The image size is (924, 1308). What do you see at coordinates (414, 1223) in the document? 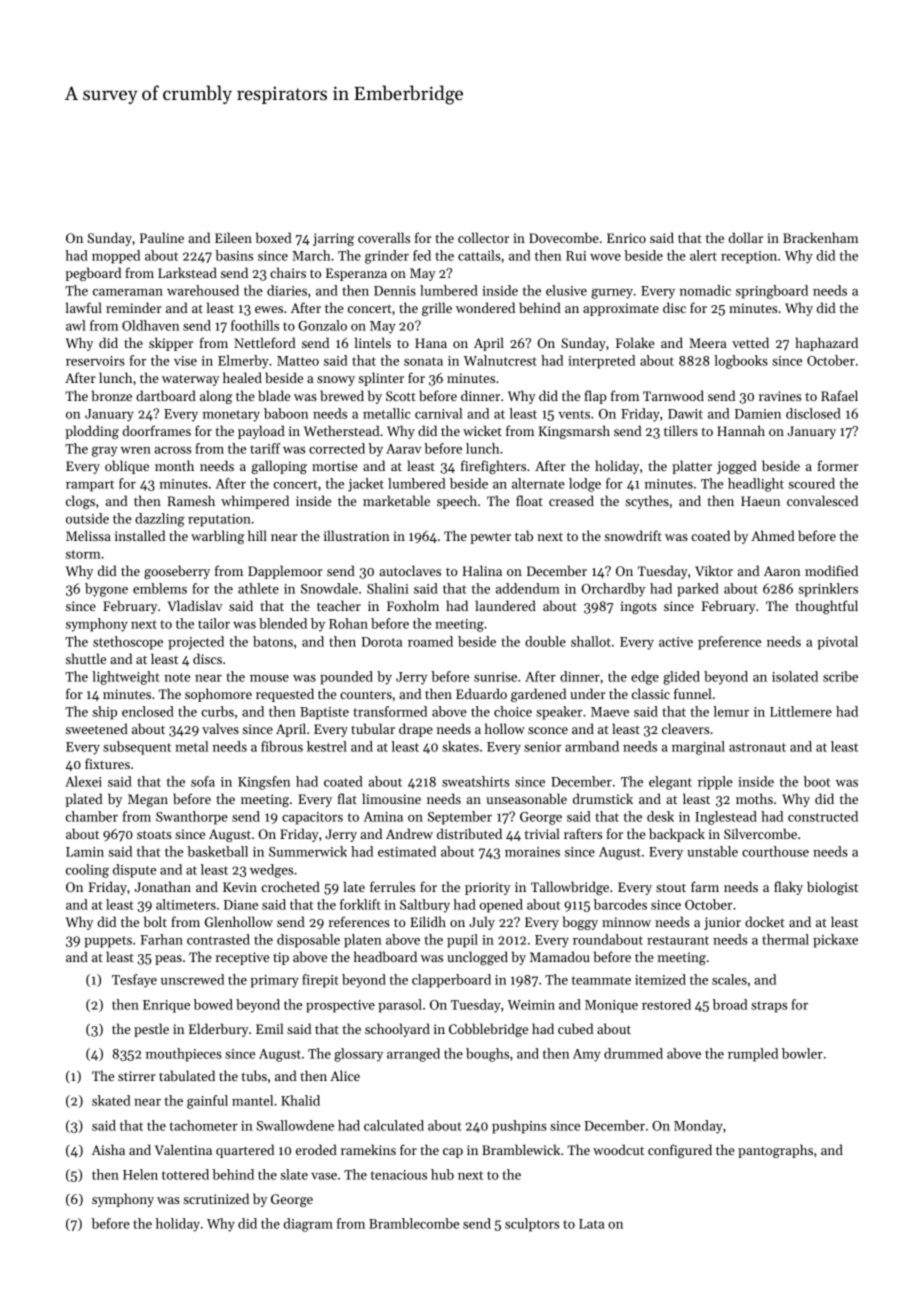
I see `Bramblecombe` at bounding box center [414, 1223].
